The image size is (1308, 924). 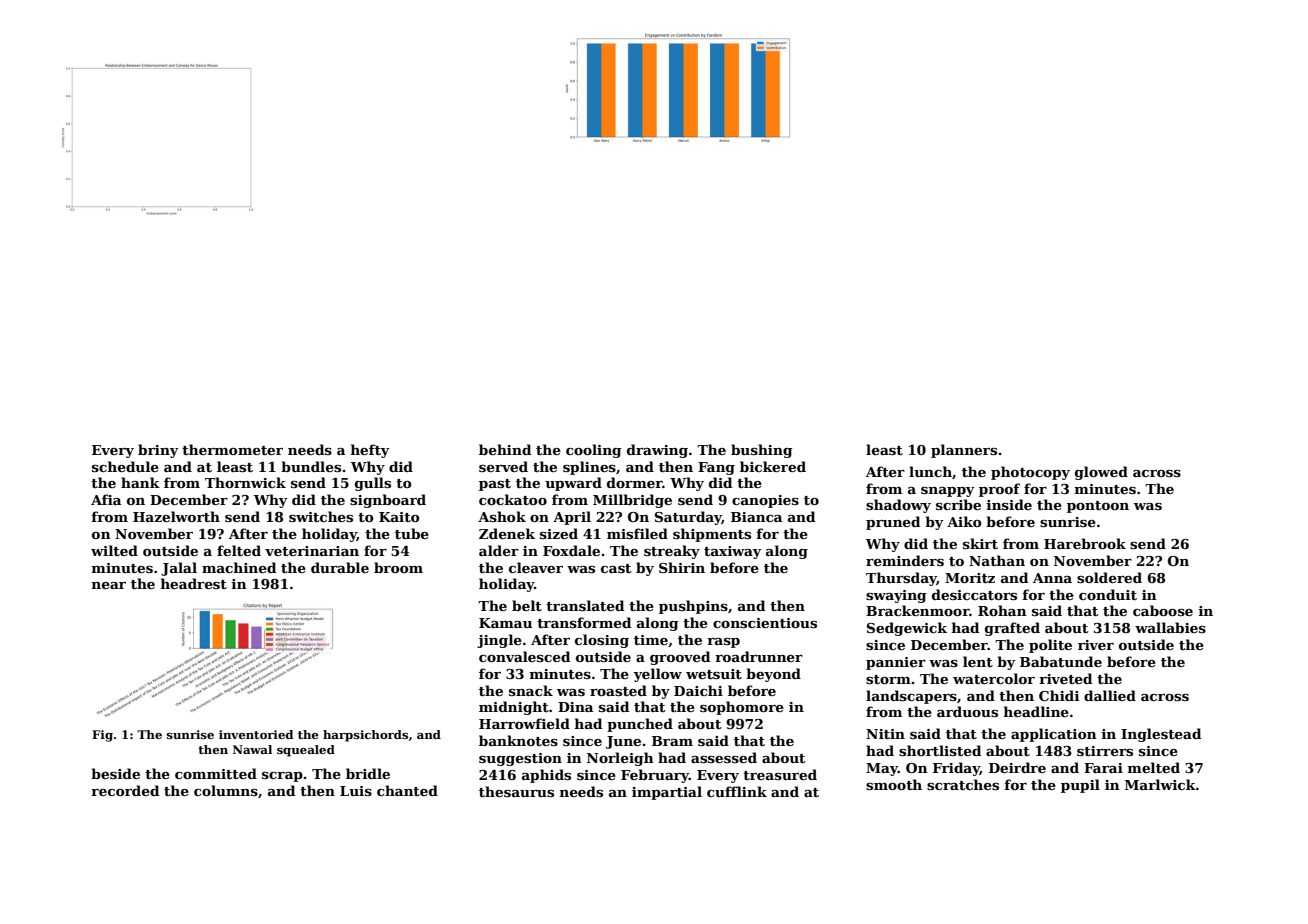 What do you see at coordinates (239, 550) in the screenshot?
I see `felted` at bounding box center [239, 550].
